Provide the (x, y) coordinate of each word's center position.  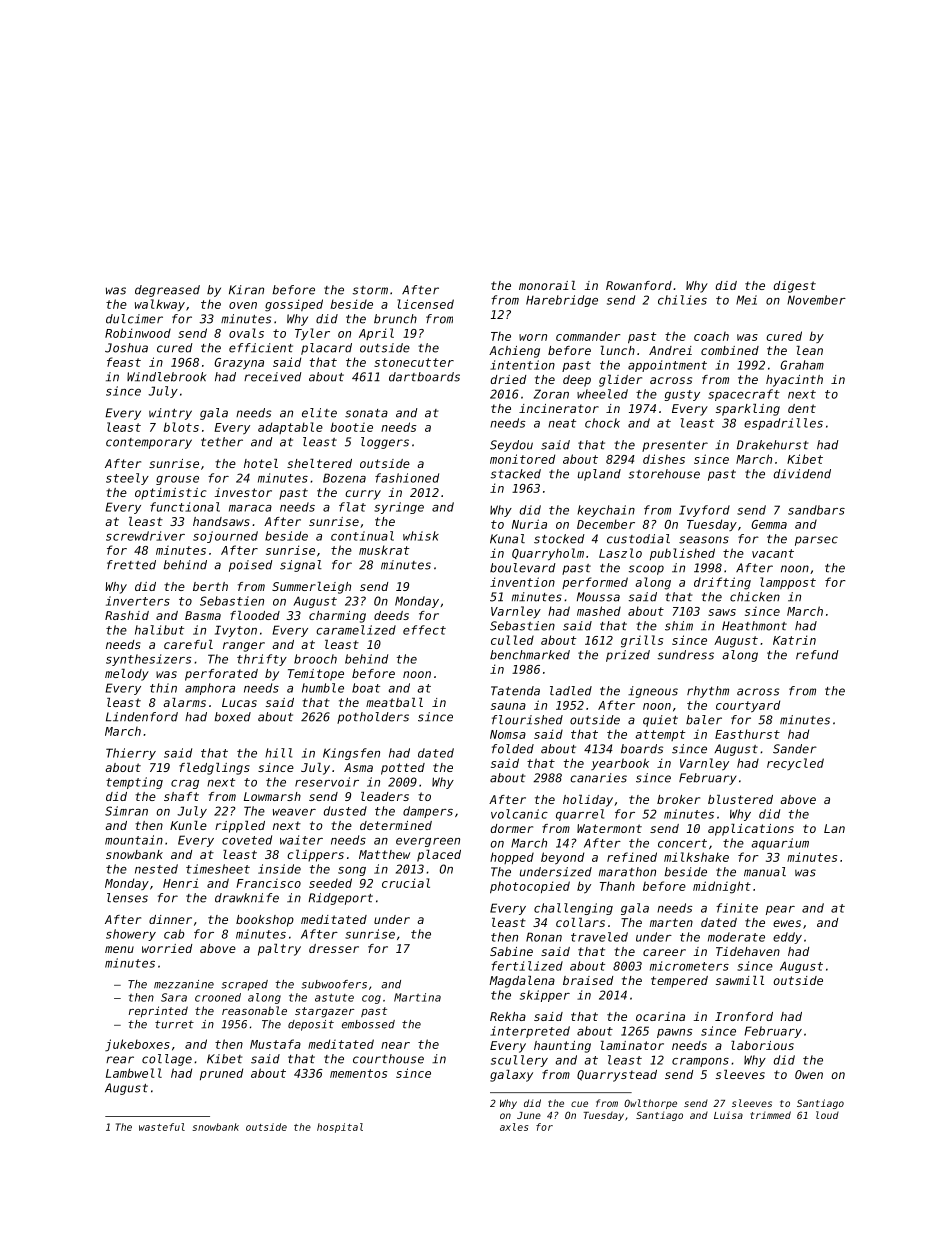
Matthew (384, 854)
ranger (244, 647)
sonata (366, 413)
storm (370, 290)
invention (522, 582)
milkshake (696, 857)
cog (371, 999)
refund (817, 655)
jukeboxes (137, 1045)
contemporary (149, 443)
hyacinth (794, 381)
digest (795, 287)
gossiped (294, 305)
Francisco (268, 883)
